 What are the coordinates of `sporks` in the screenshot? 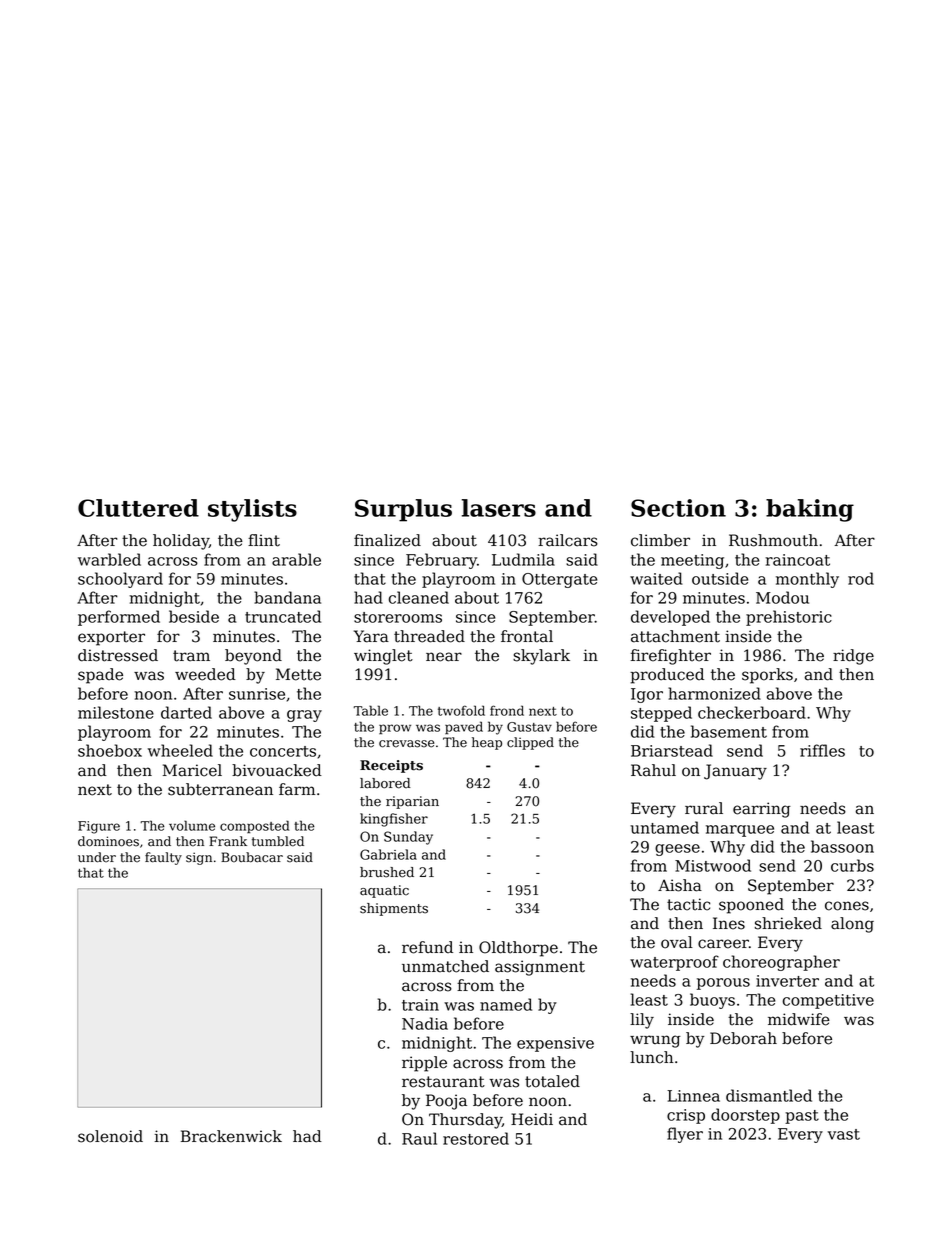 It's located at (767, 676).
